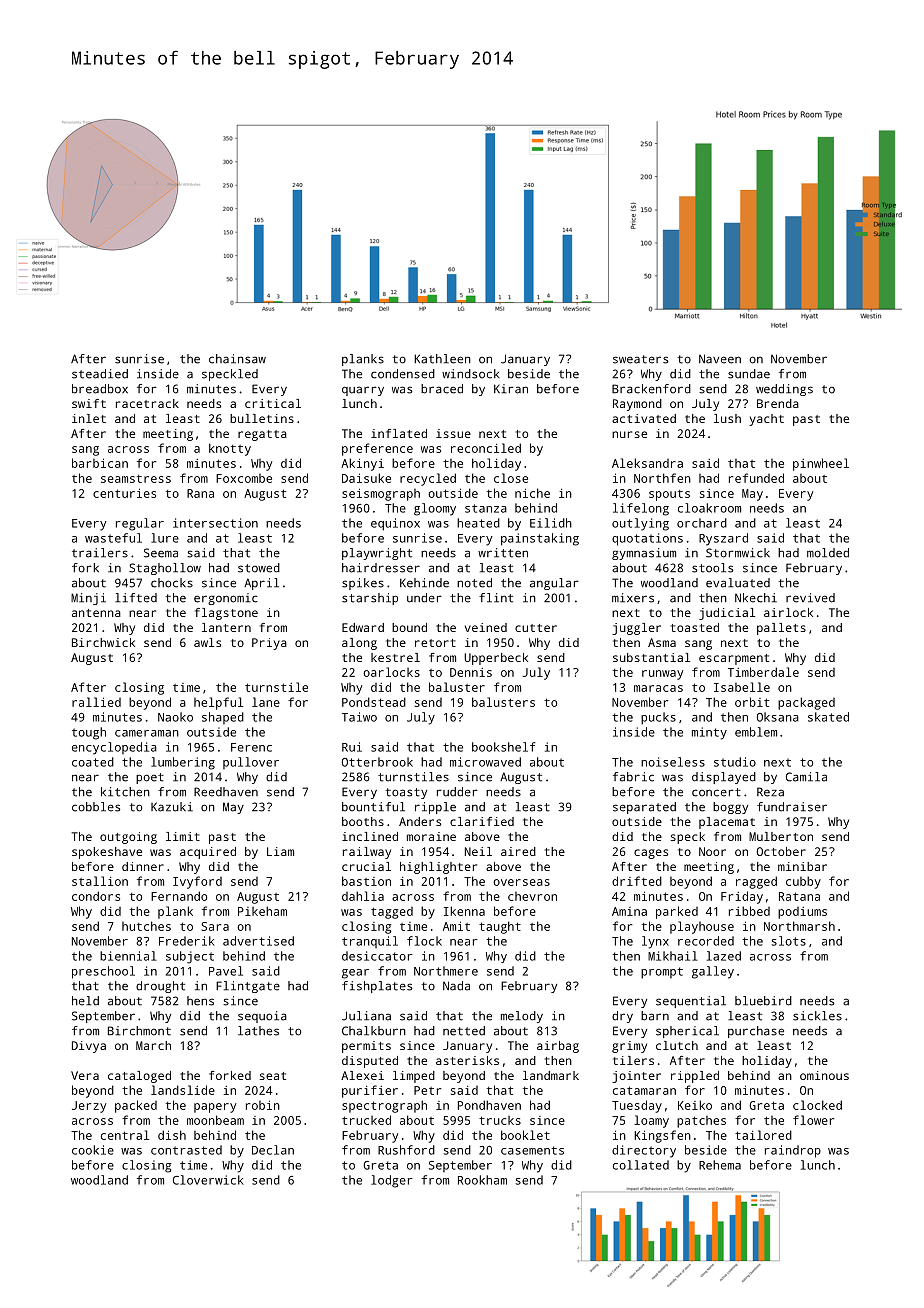  I want to click on Cloverwick, so click(208, 1180).
